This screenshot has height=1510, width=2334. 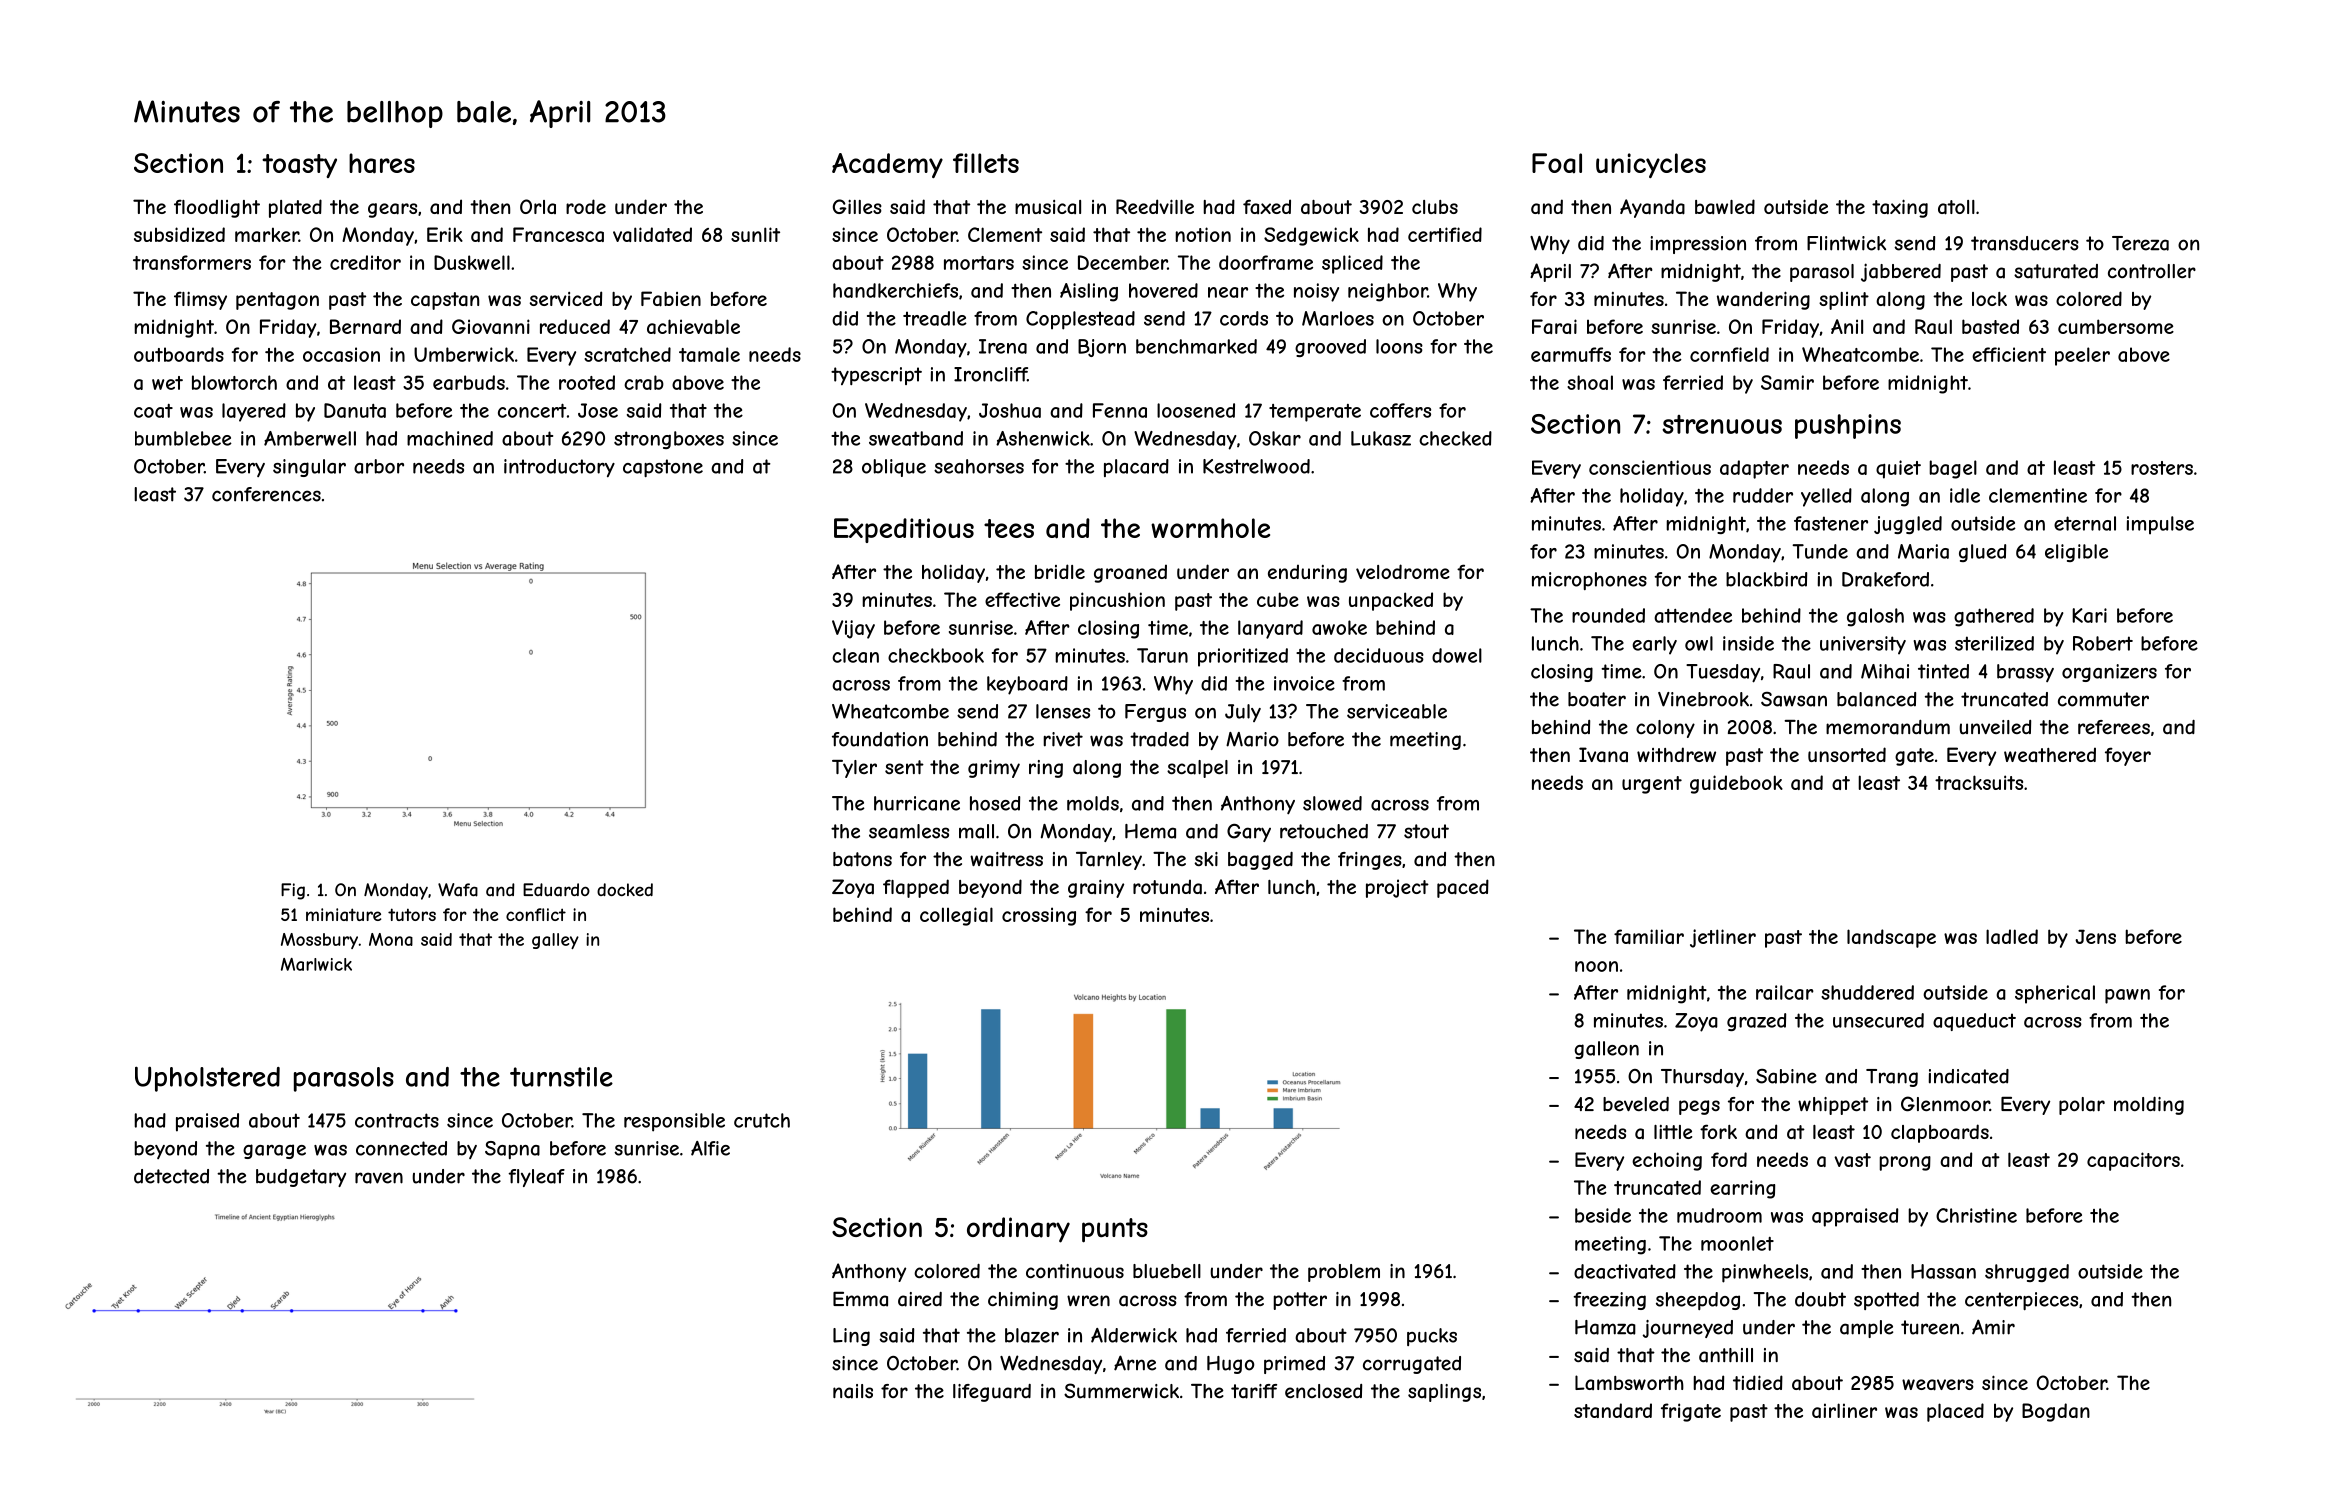 What do you see at coordinates (1613, 1410) in the screenshot?
I see `standard` at bounding box center [1613, 1410].
